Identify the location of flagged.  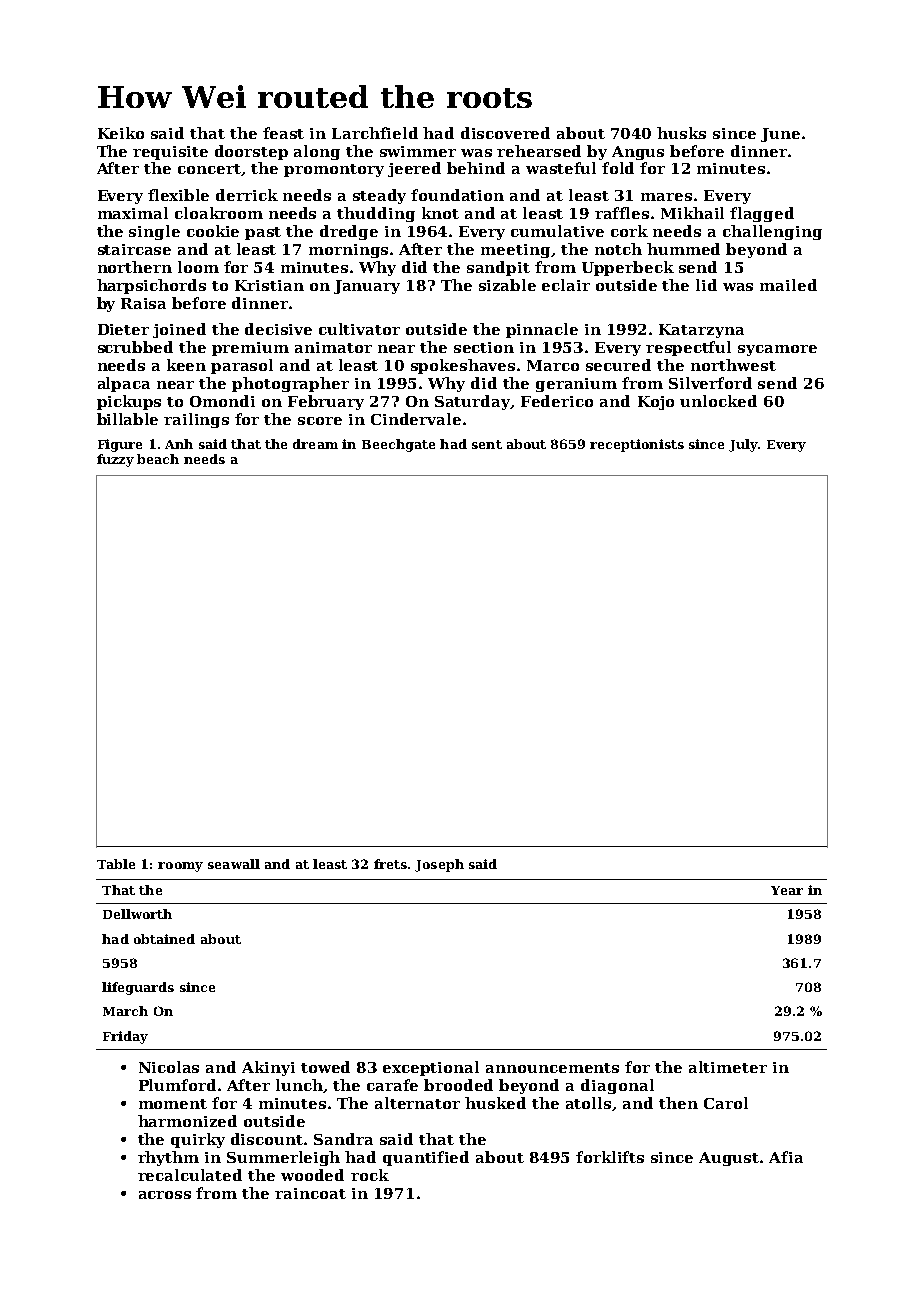
(762, 214).
